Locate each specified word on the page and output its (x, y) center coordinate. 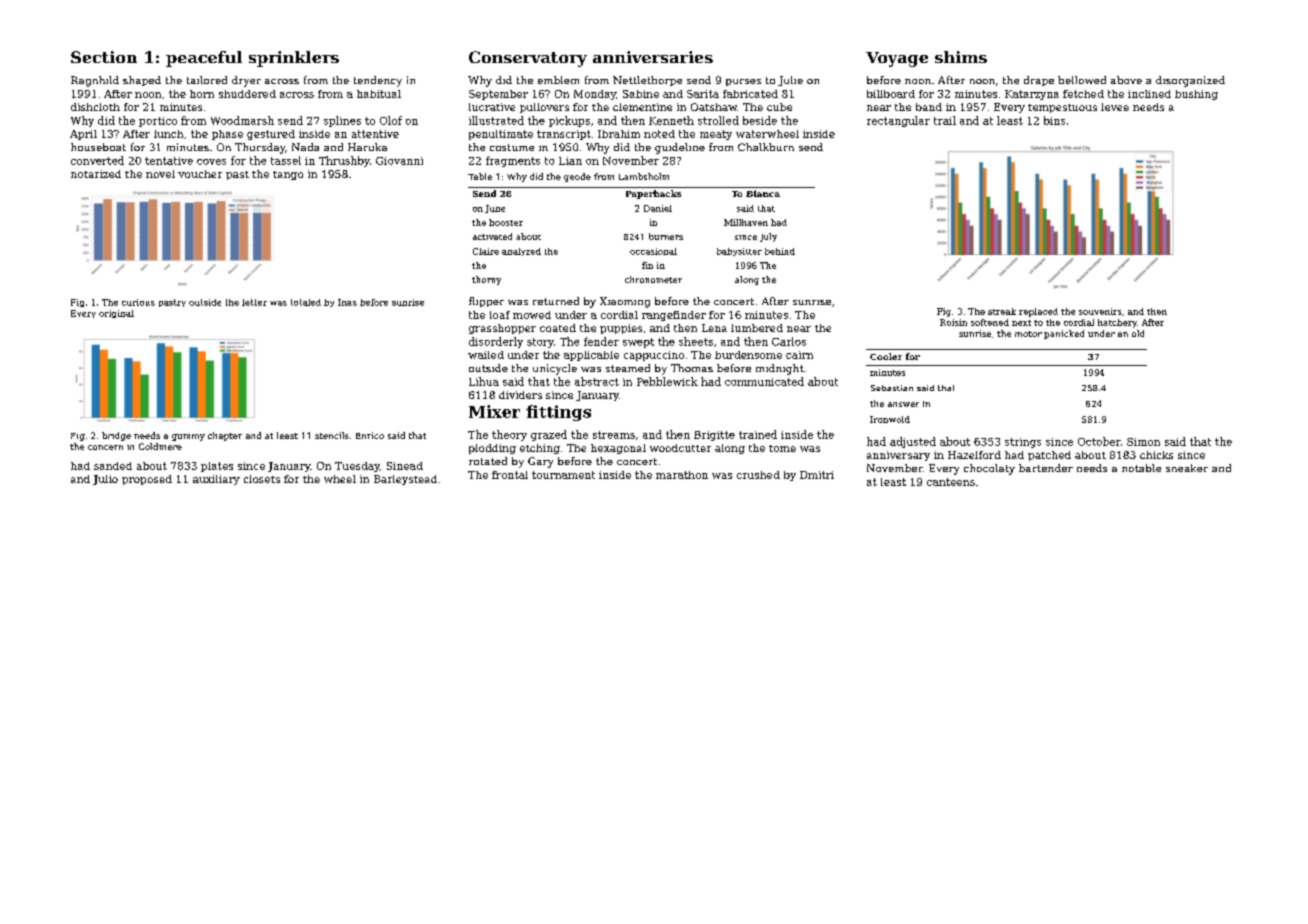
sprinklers (294, 59)
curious (138, 302)
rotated (488, 461)
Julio (105, 480)
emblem (558, 80)
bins (1054, 120)
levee (1115, 107)
